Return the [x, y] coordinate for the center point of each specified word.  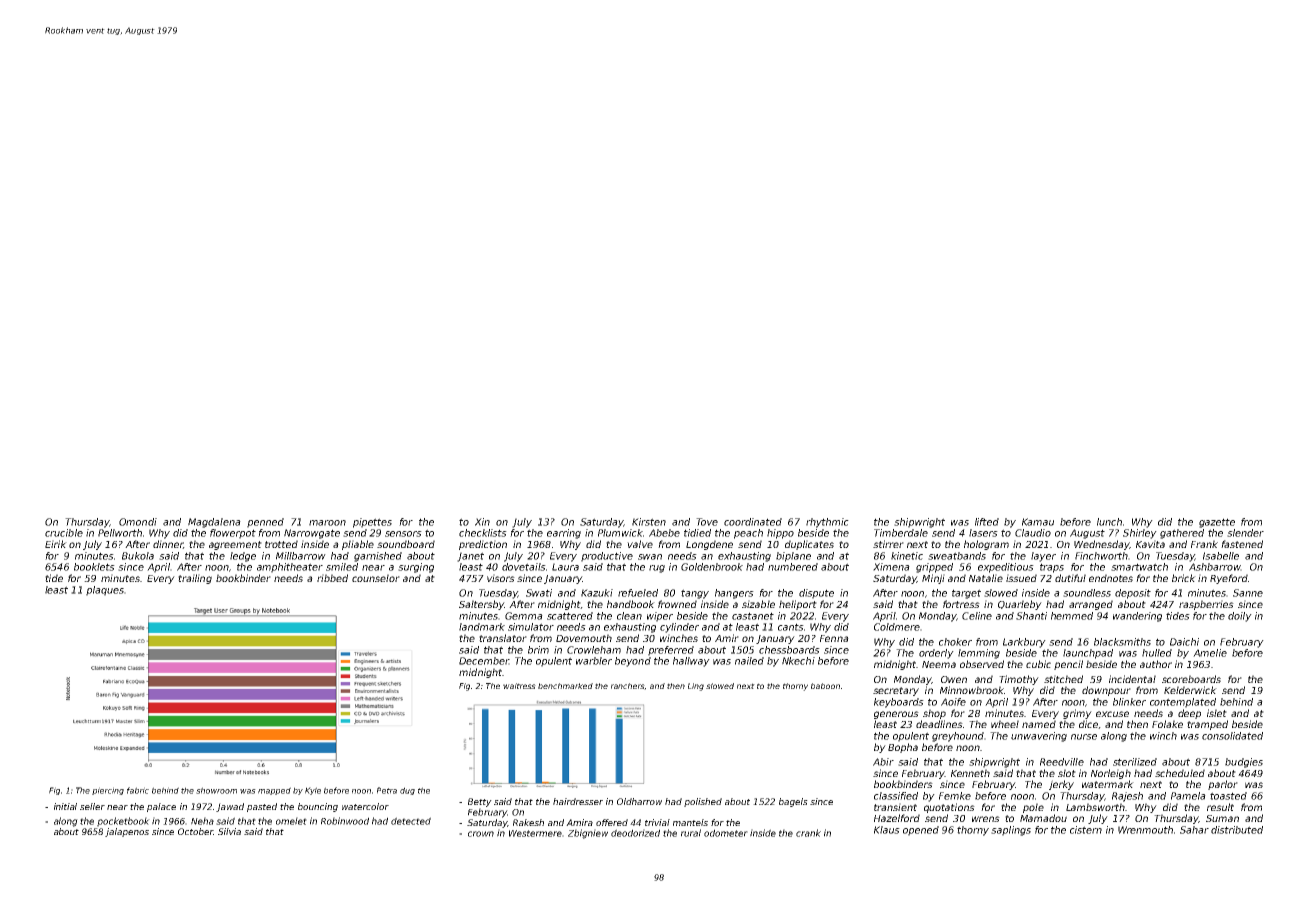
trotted [281, 544]
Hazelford [897, 818]
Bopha [903, 748]
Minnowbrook [972, 690]
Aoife [953, 702]
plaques [105, 591]
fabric [138, 790]
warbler [594, 661]
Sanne [1248, 593]
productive [607, 557]
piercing [108, 791]
